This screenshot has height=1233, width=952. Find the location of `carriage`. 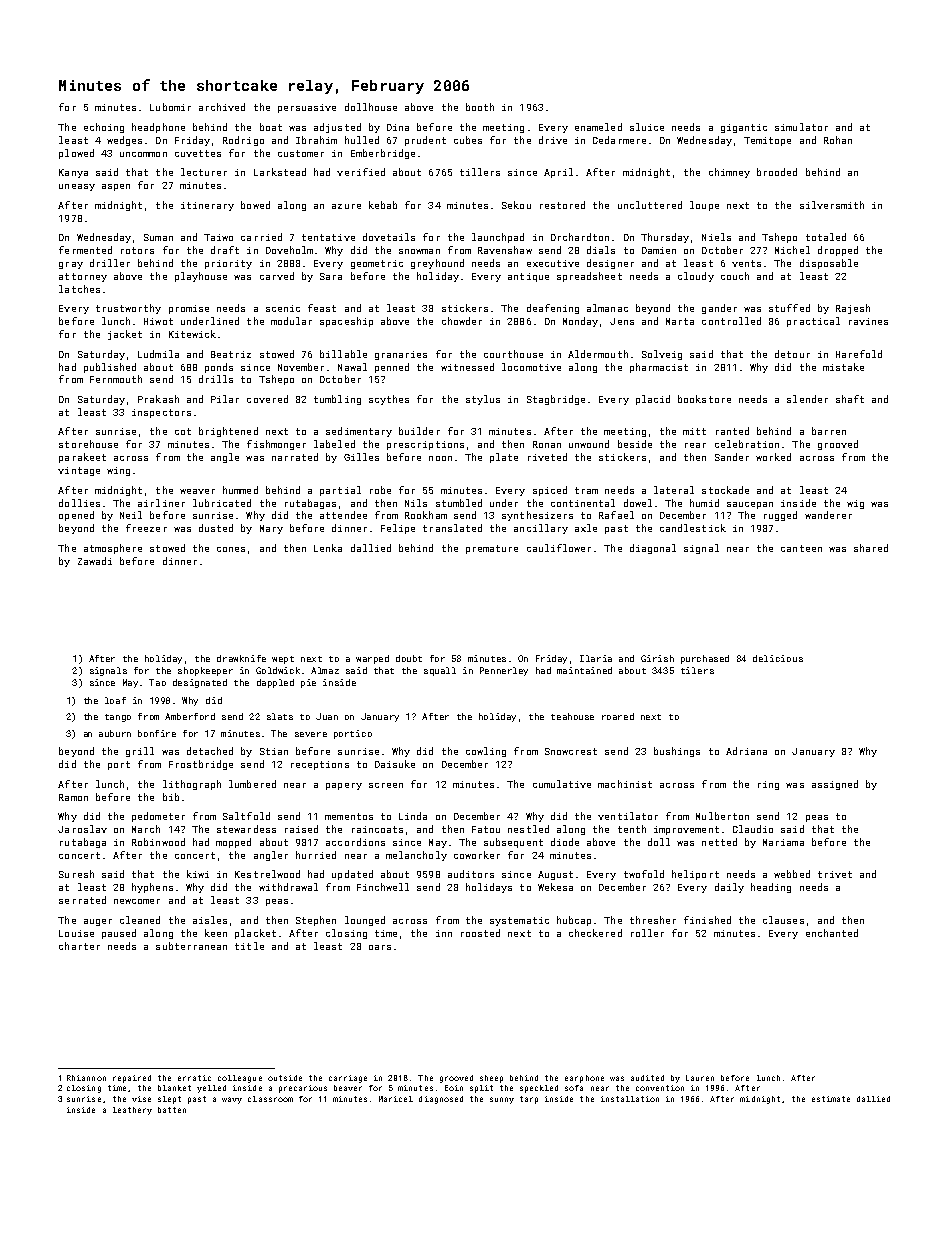

carriage is located at coordinates (348, 1079).
